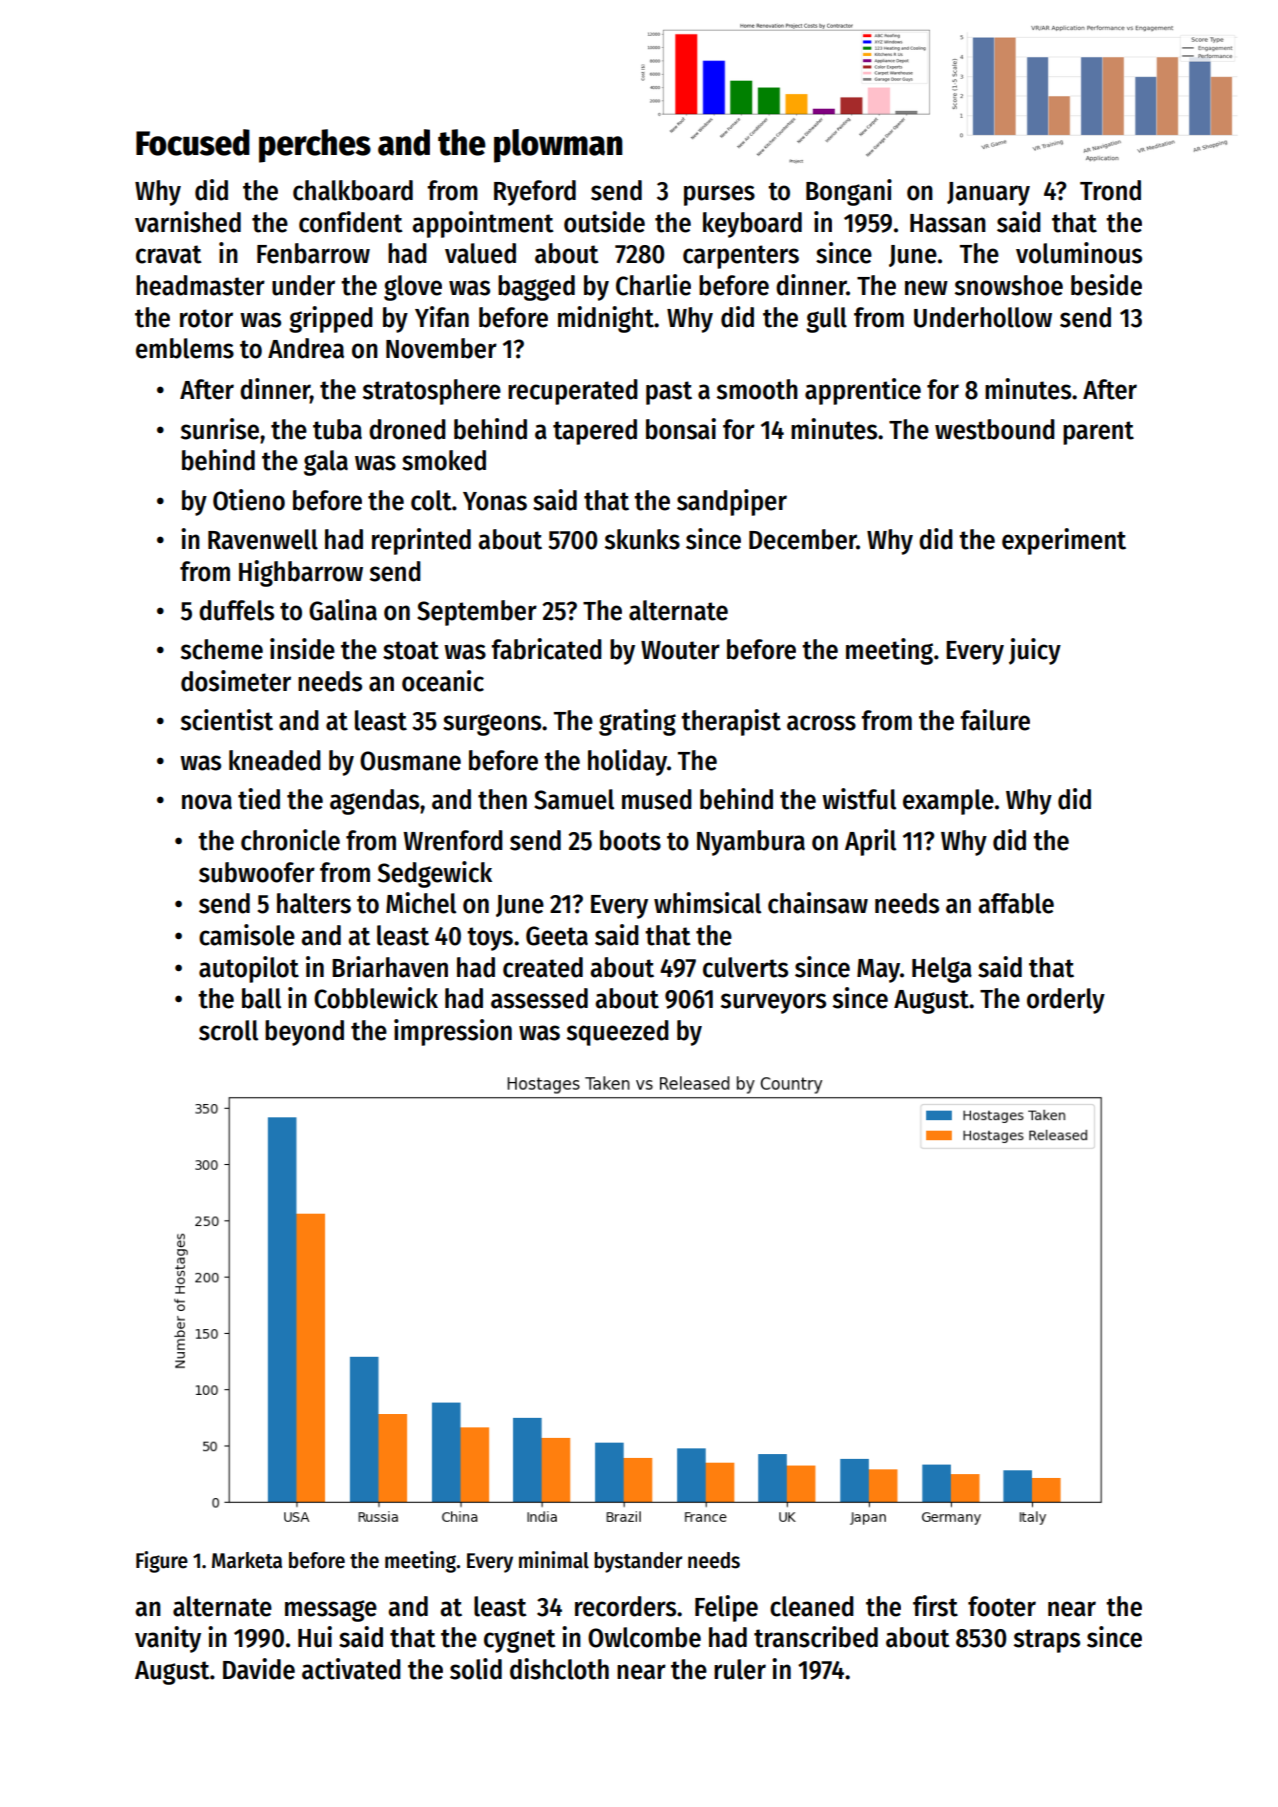 The height and width of the image is (1807, 1278). What do you see at coordinates (558, 146) in the image?
I see `plowman` at bounding box center [558, 146].
